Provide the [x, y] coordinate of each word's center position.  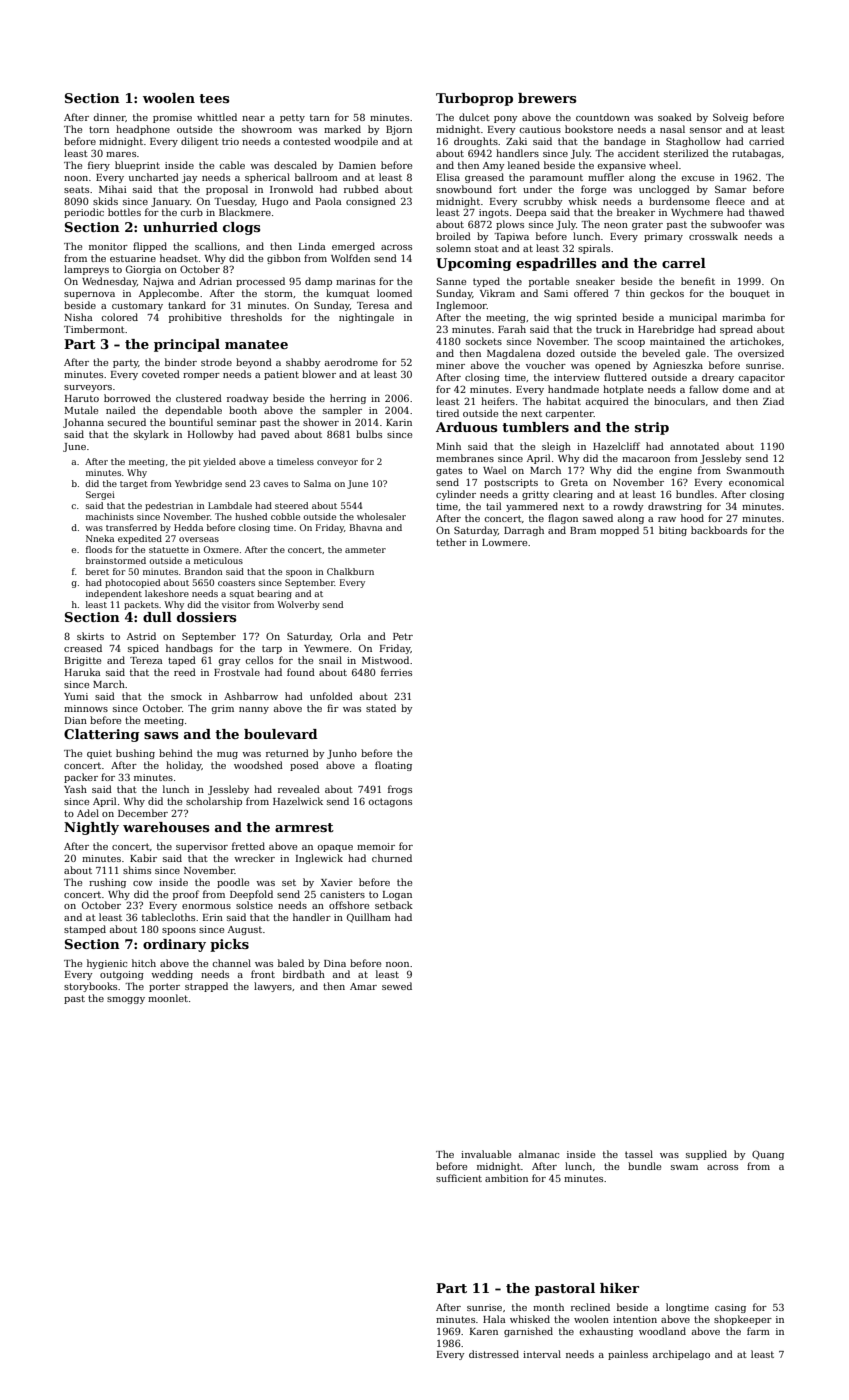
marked [342, 129]
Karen [484, 1331]
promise [172, 118]
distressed [494, 1354]
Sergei [100, 495]
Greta [574, 482]
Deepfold [251, 895]
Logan [397, 895]
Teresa [373, 305]
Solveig [730, 118]
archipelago [681, 1355]
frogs [400, 790]
